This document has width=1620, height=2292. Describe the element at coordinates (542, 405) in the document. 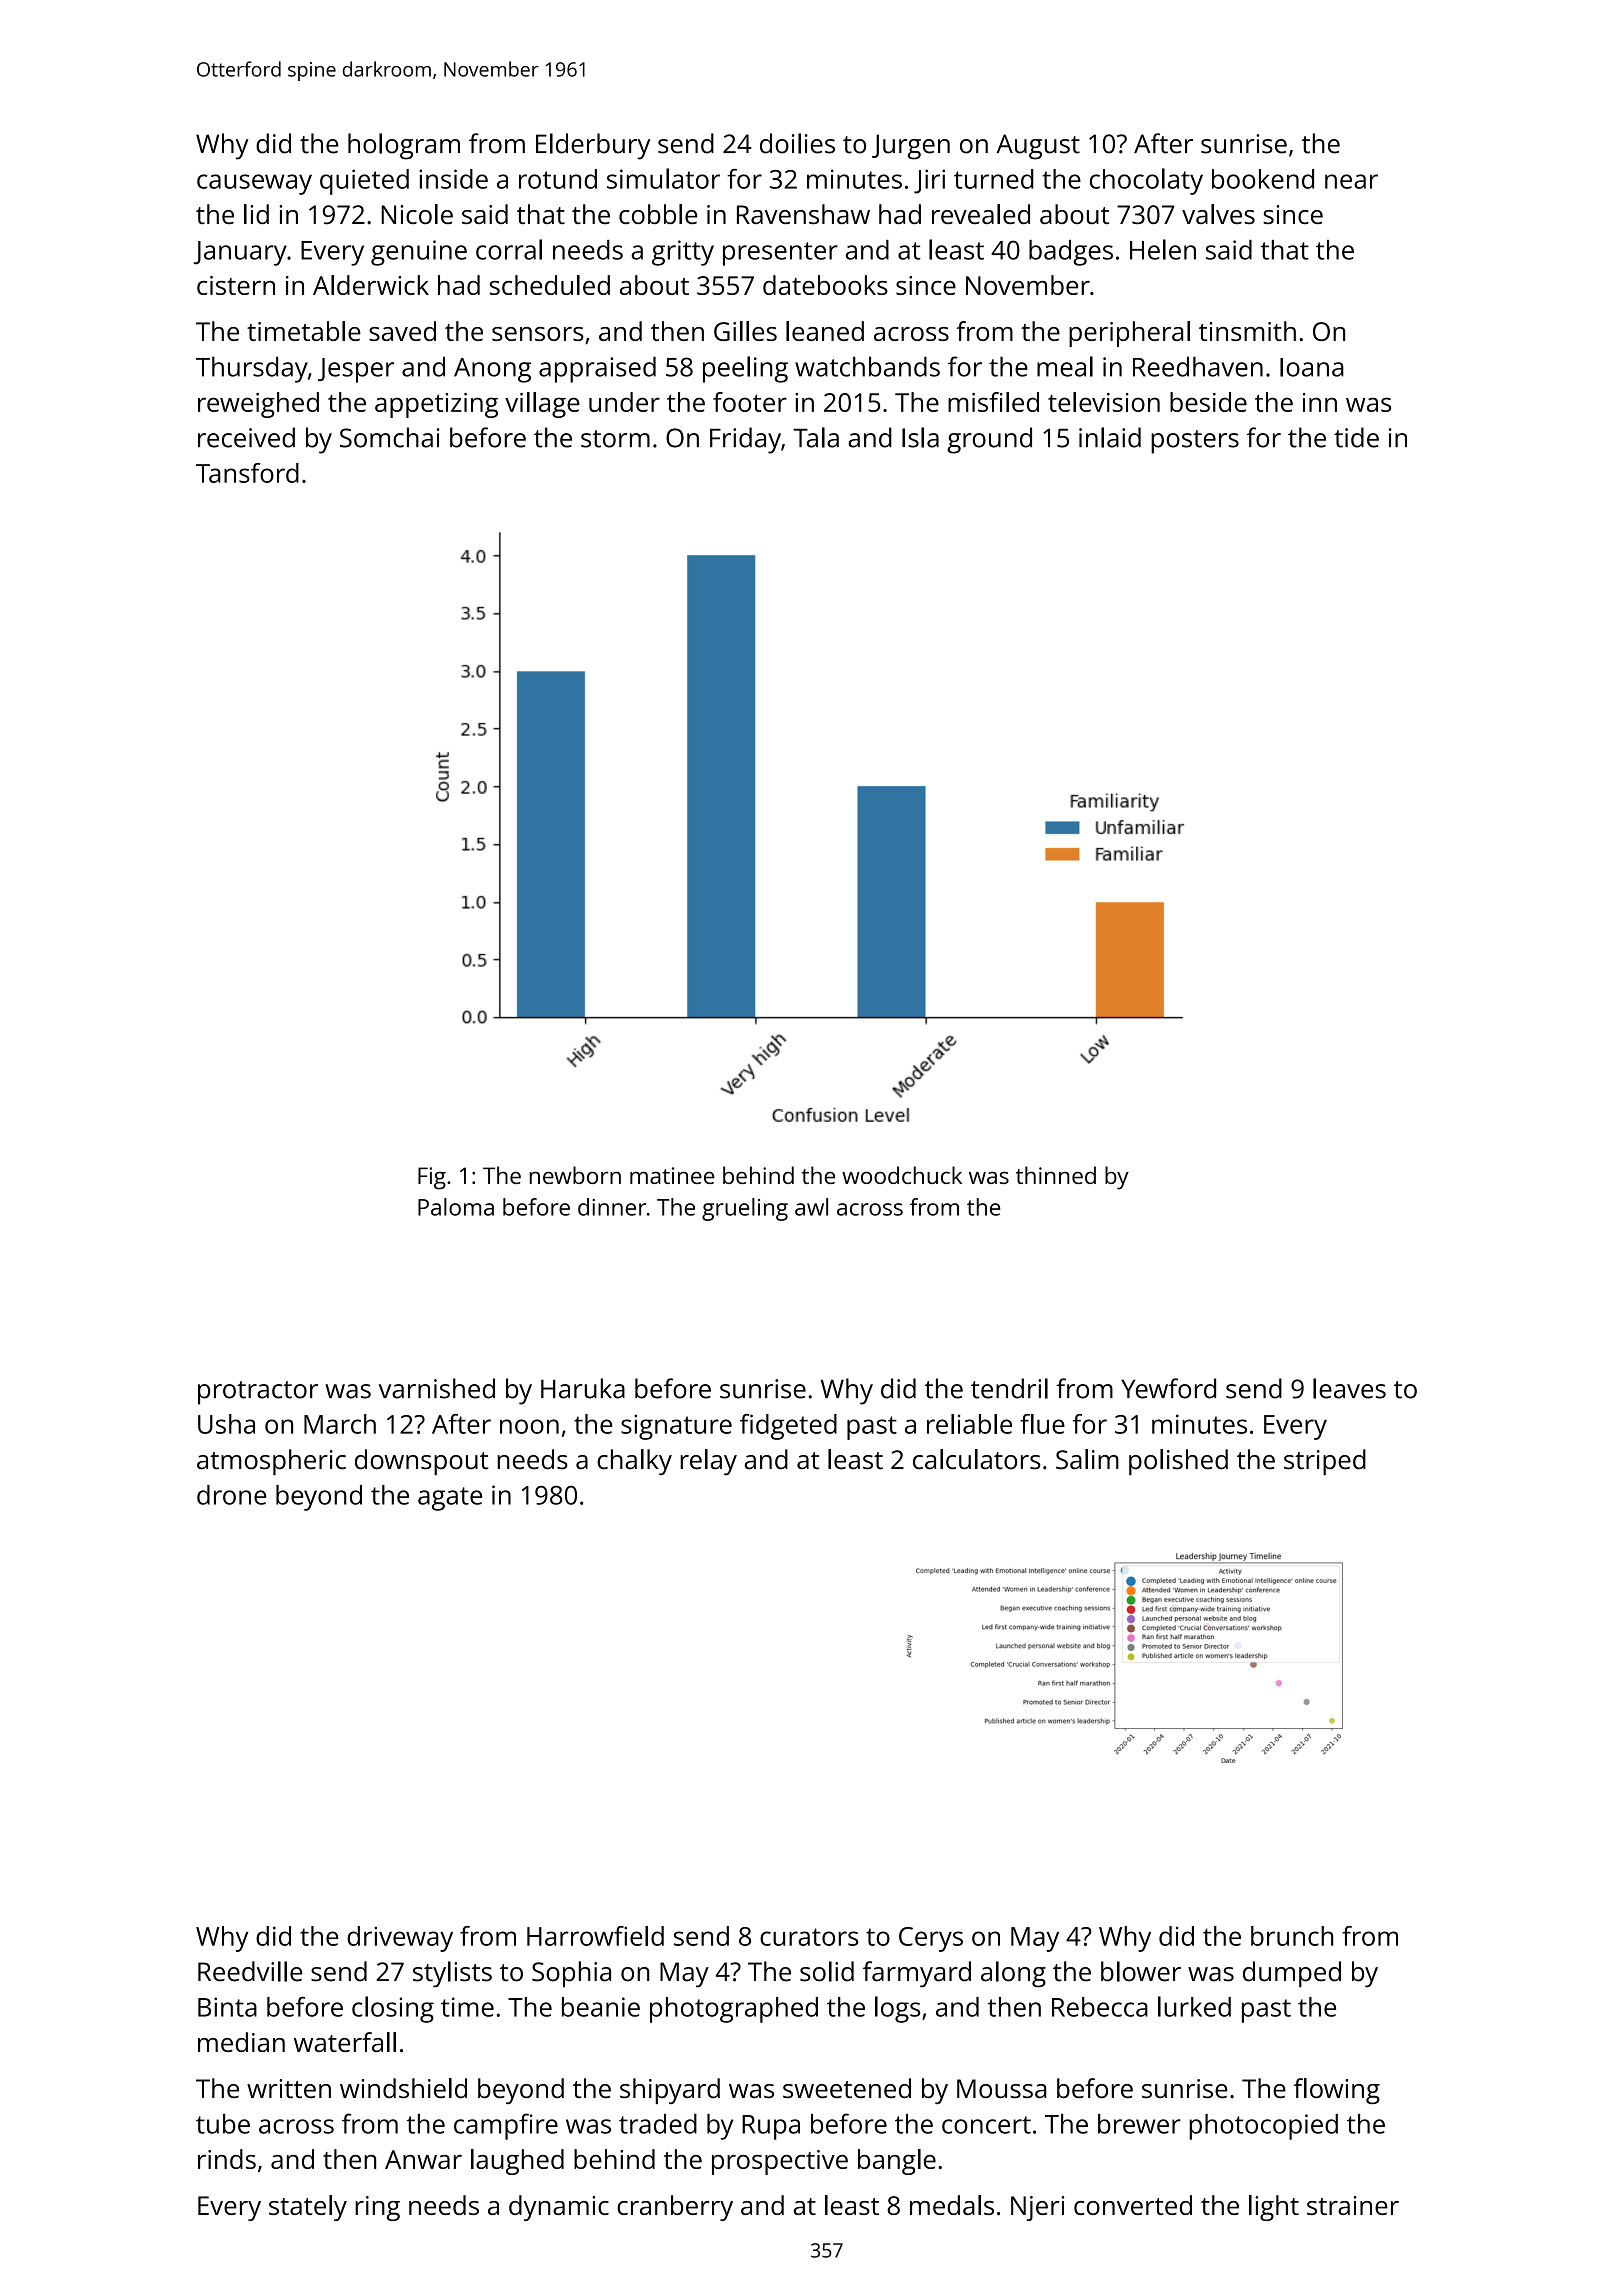

I see `village` at that location.
